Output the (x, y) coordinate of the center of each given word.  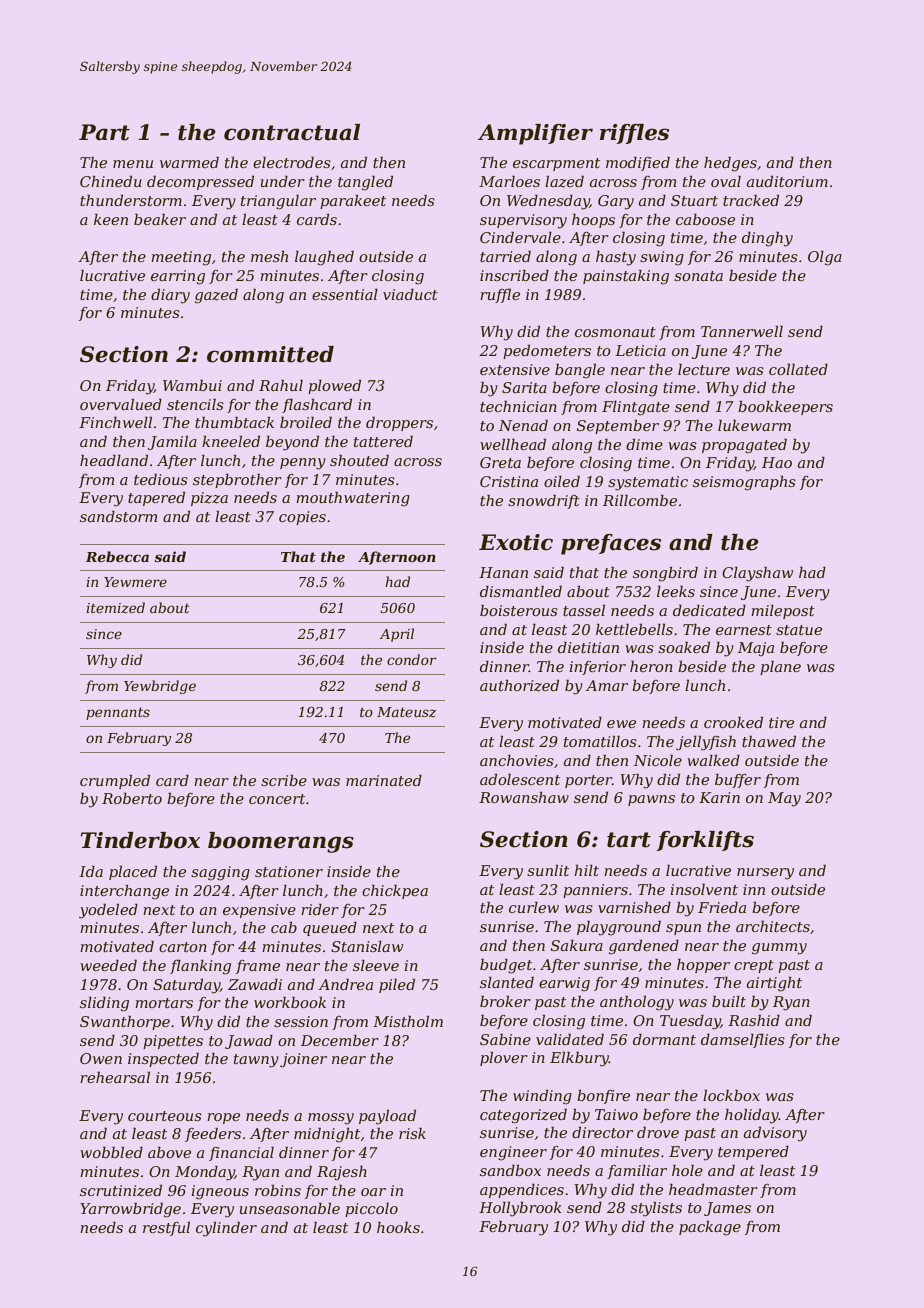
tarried (505, 256)
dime (644, 444)
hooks (398, 1227)
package (710, 1228)
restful (166, 1229)
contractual (292, 132)
